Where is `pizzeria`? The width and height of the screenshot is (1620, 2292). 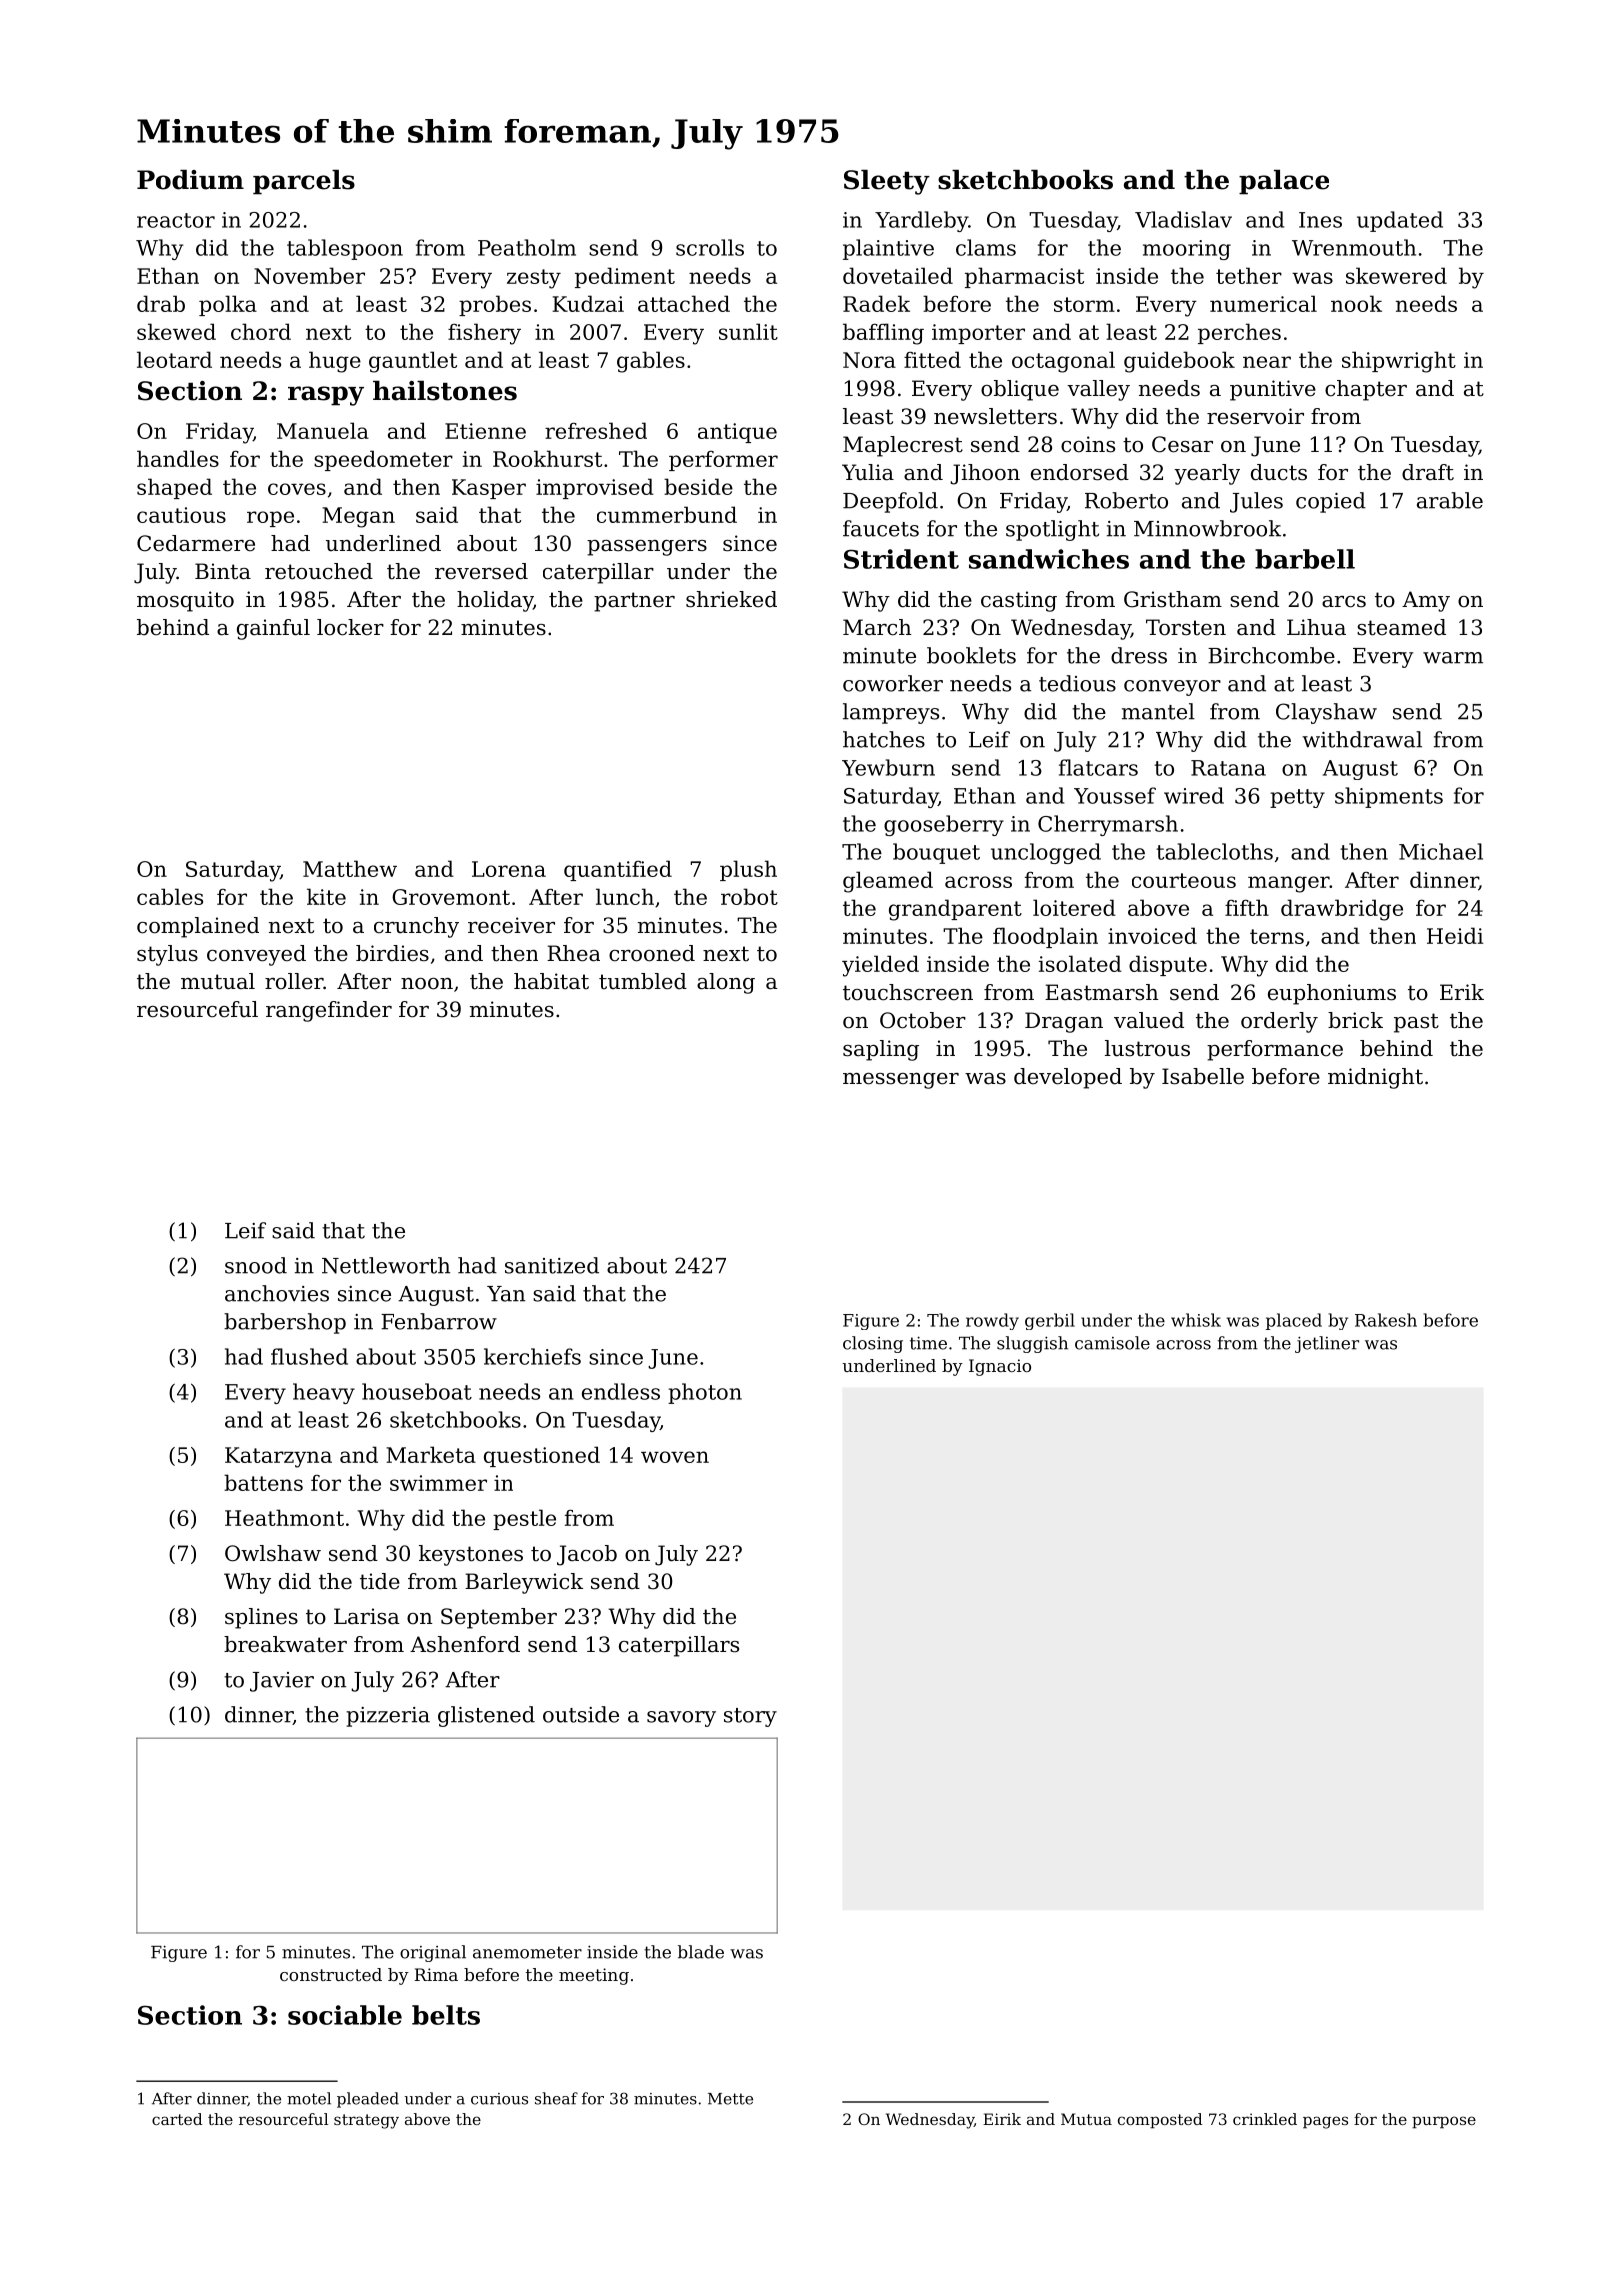
pizzeria is located at coordinates (388, 1717).
